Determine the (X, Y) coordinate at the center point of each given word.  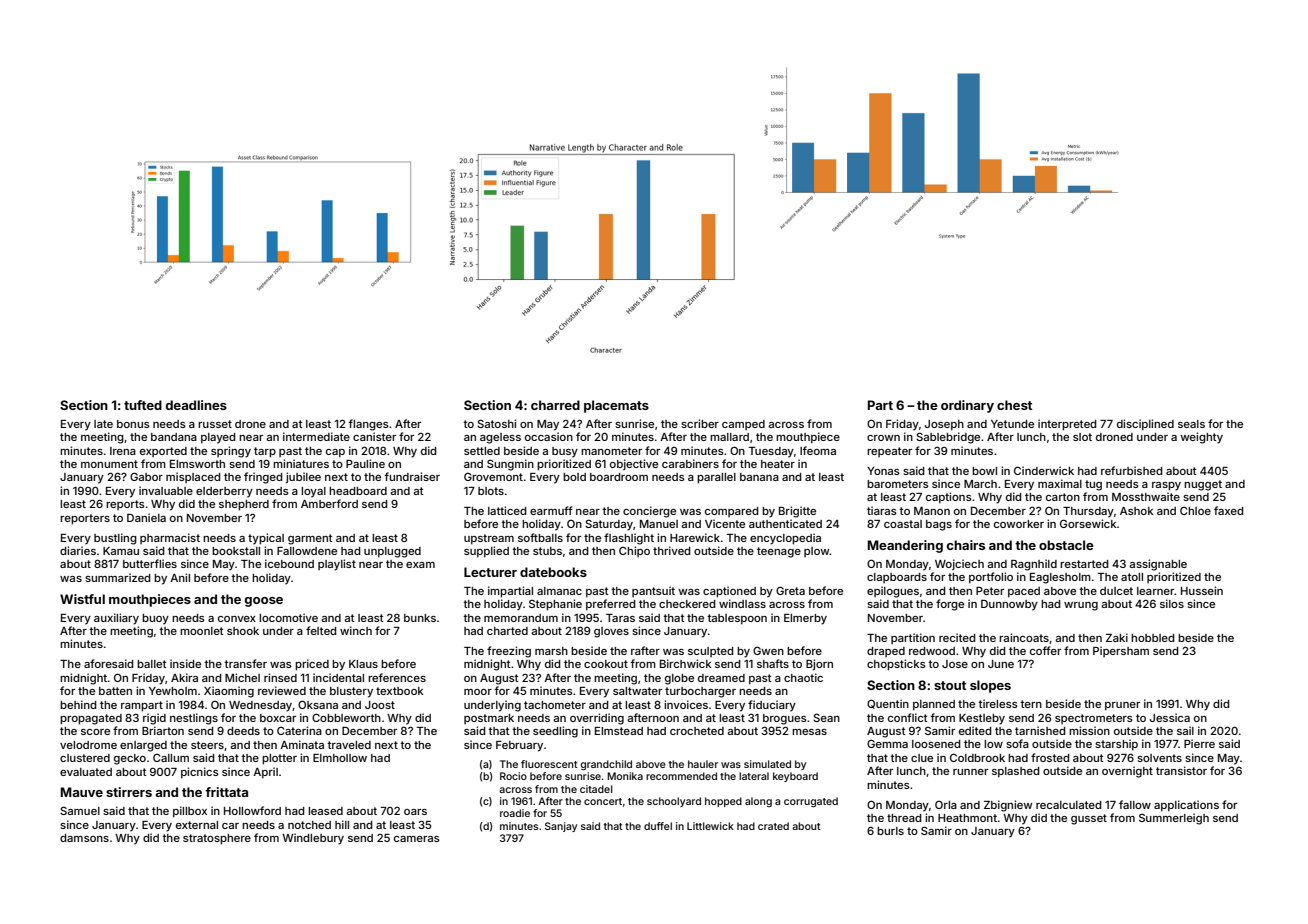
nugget (1203, 485)
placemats (616, 406)
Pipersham (1121, 651)
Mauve (82, 792)
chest (1014, 405)
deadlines (196, 405)
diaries (78, 550)
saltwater (637, 691)
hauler (703, 764)
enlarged (143, 746)
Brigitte (797, 512)
